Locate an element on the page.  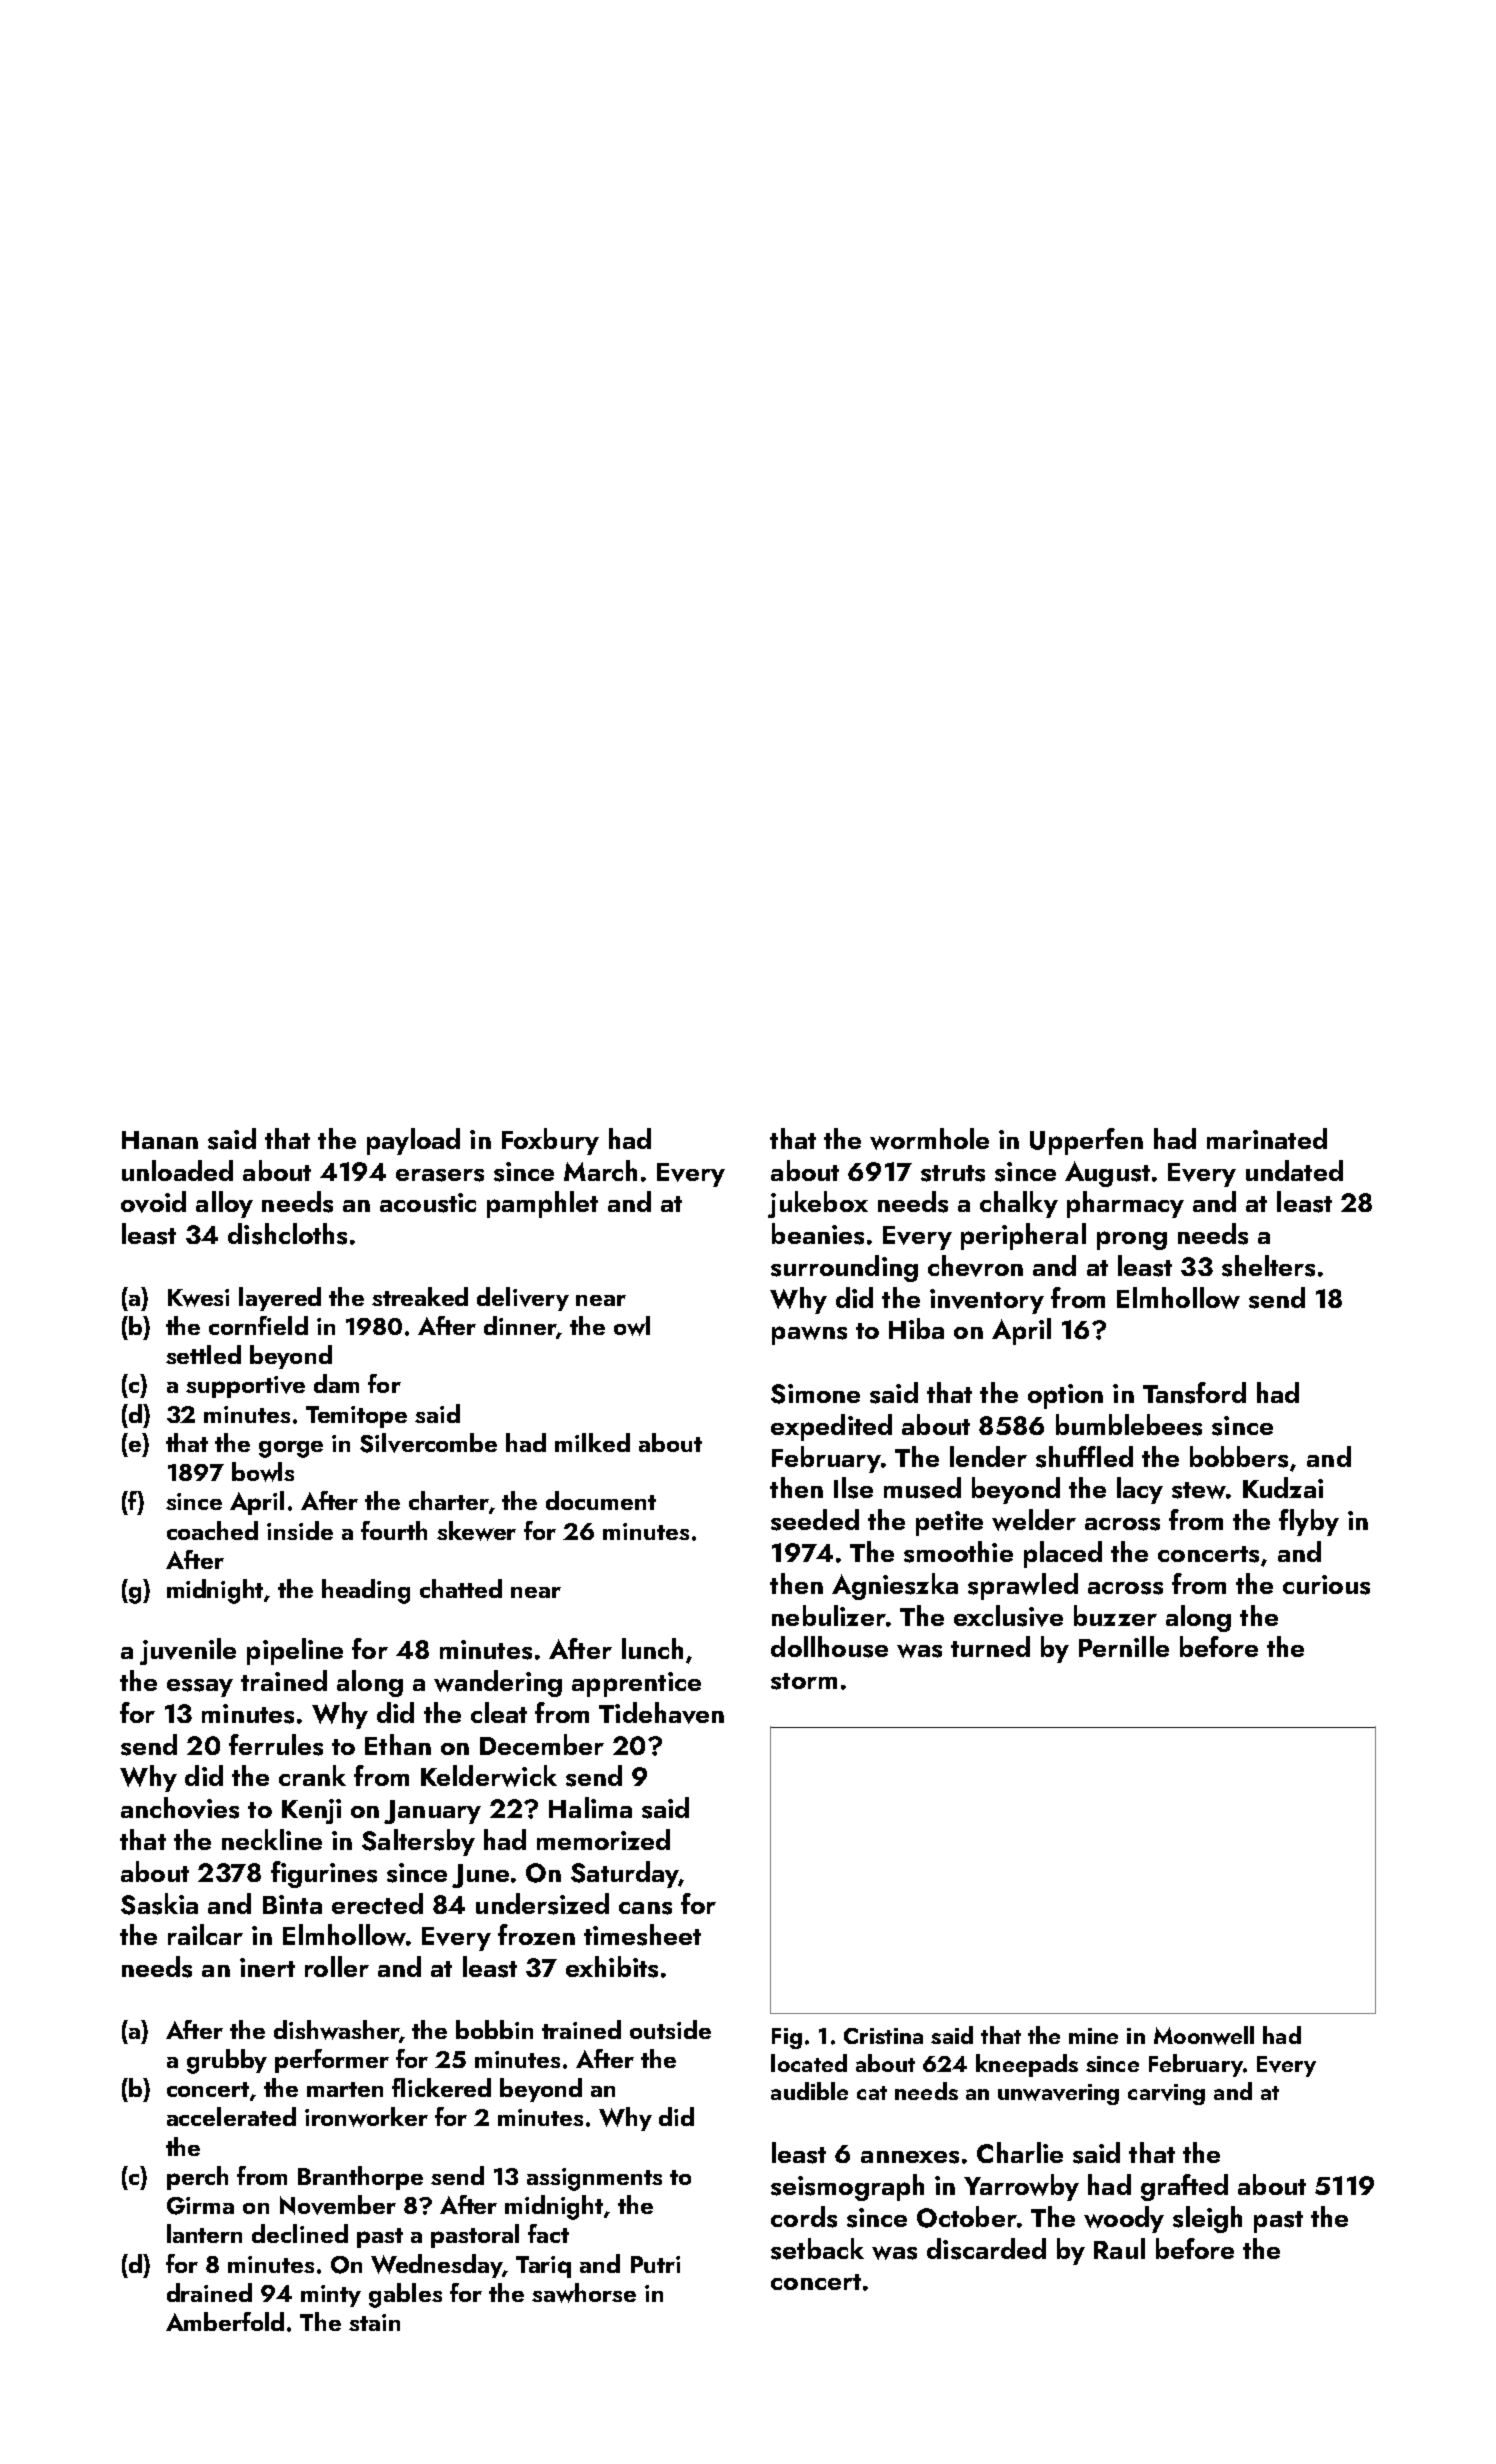
mused is located at coordinates (922, 1488).
